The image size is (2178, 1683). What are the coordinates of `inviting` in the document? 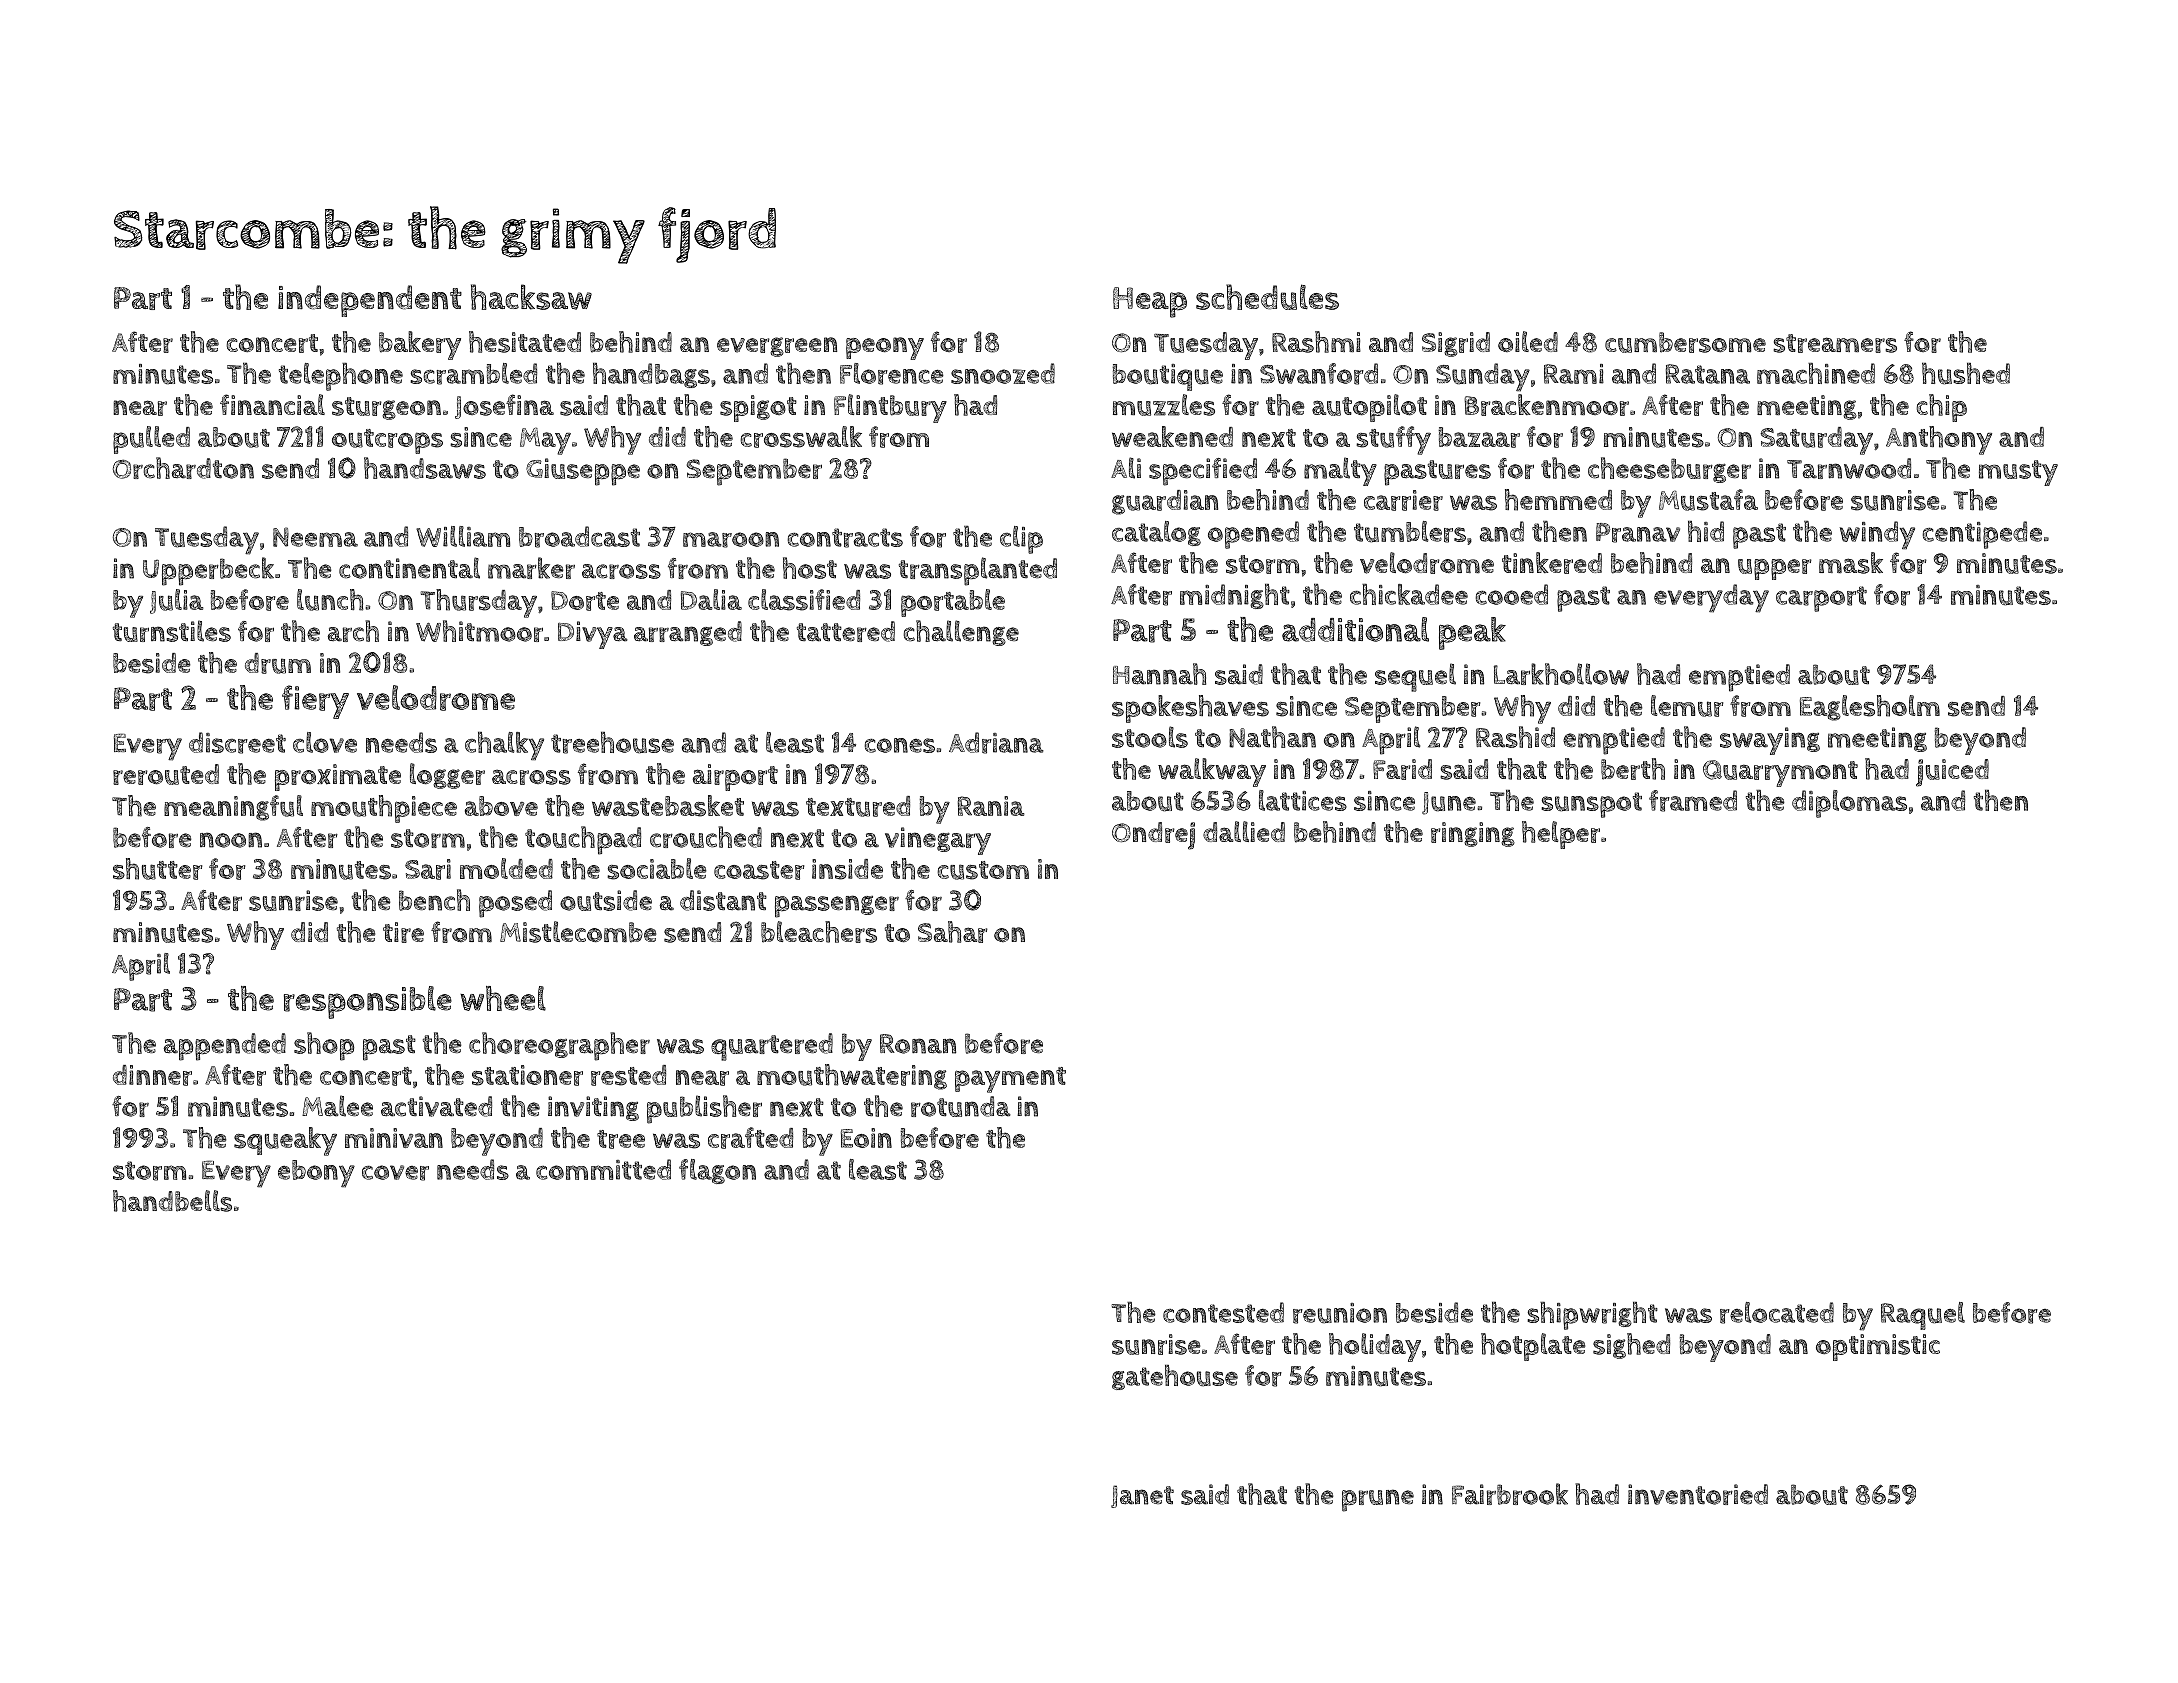 It's located at (593, 1108).
